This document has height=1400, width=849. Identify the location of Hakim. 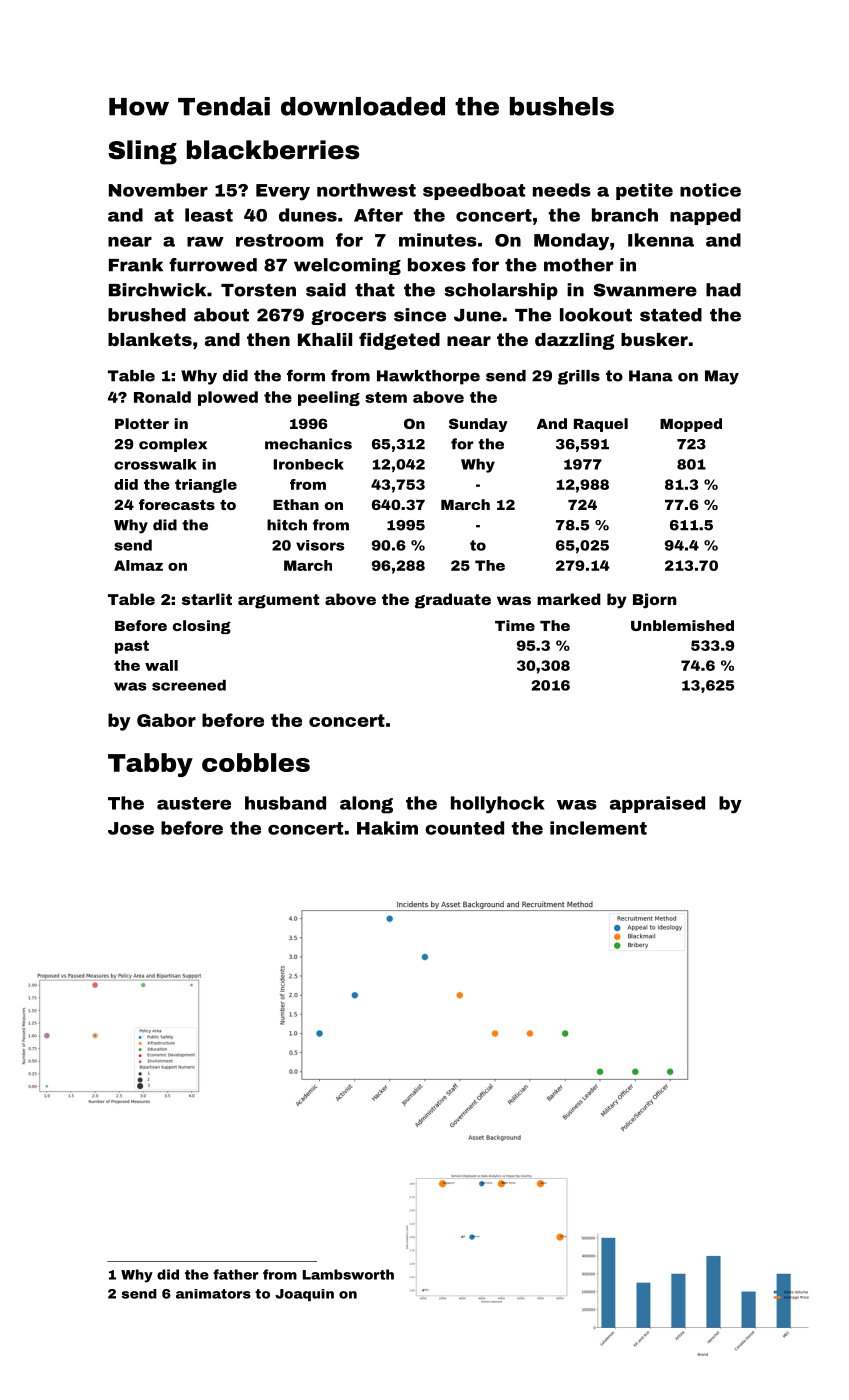
(387, 828).
